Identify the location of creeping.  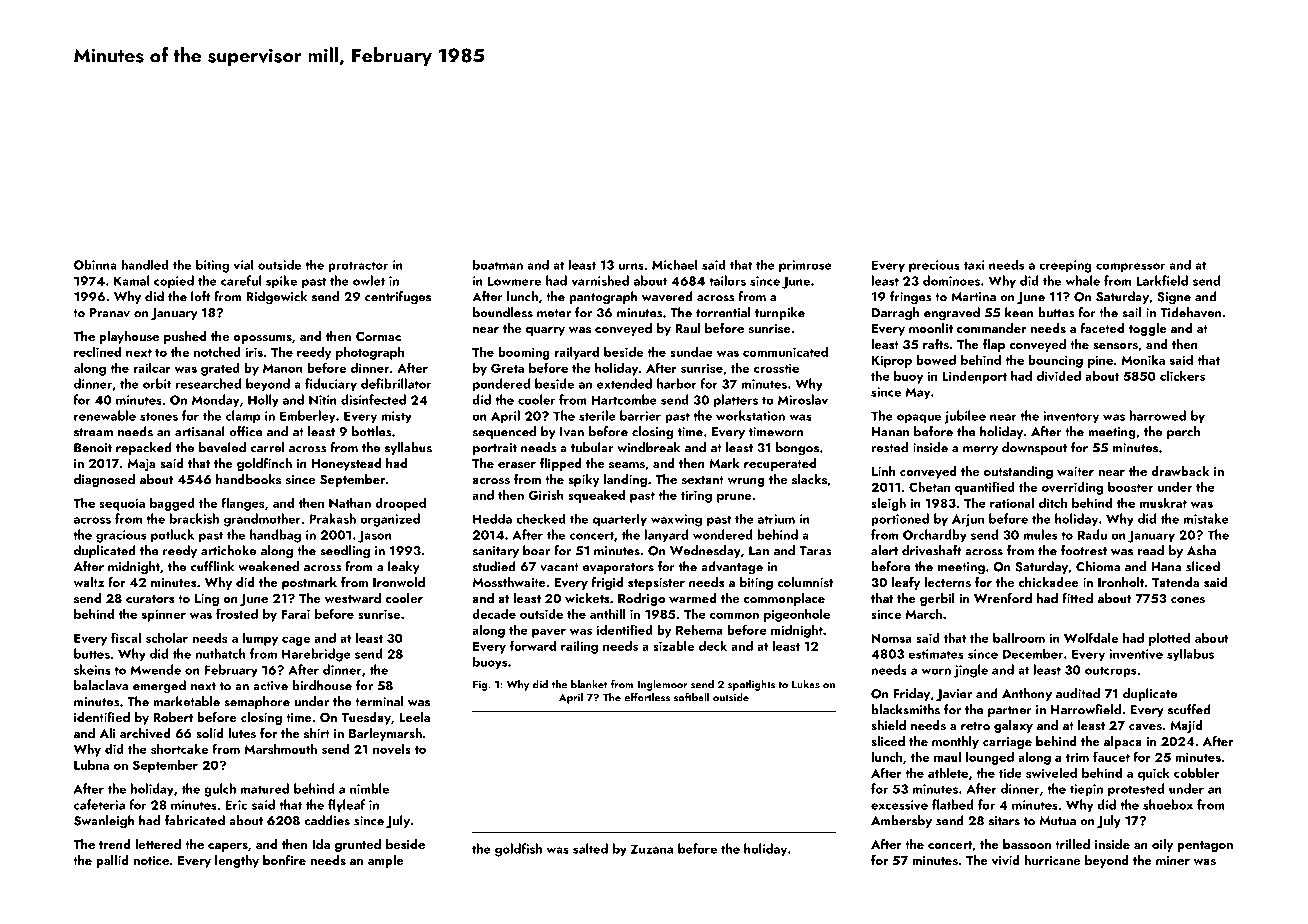
(1065, 266).
